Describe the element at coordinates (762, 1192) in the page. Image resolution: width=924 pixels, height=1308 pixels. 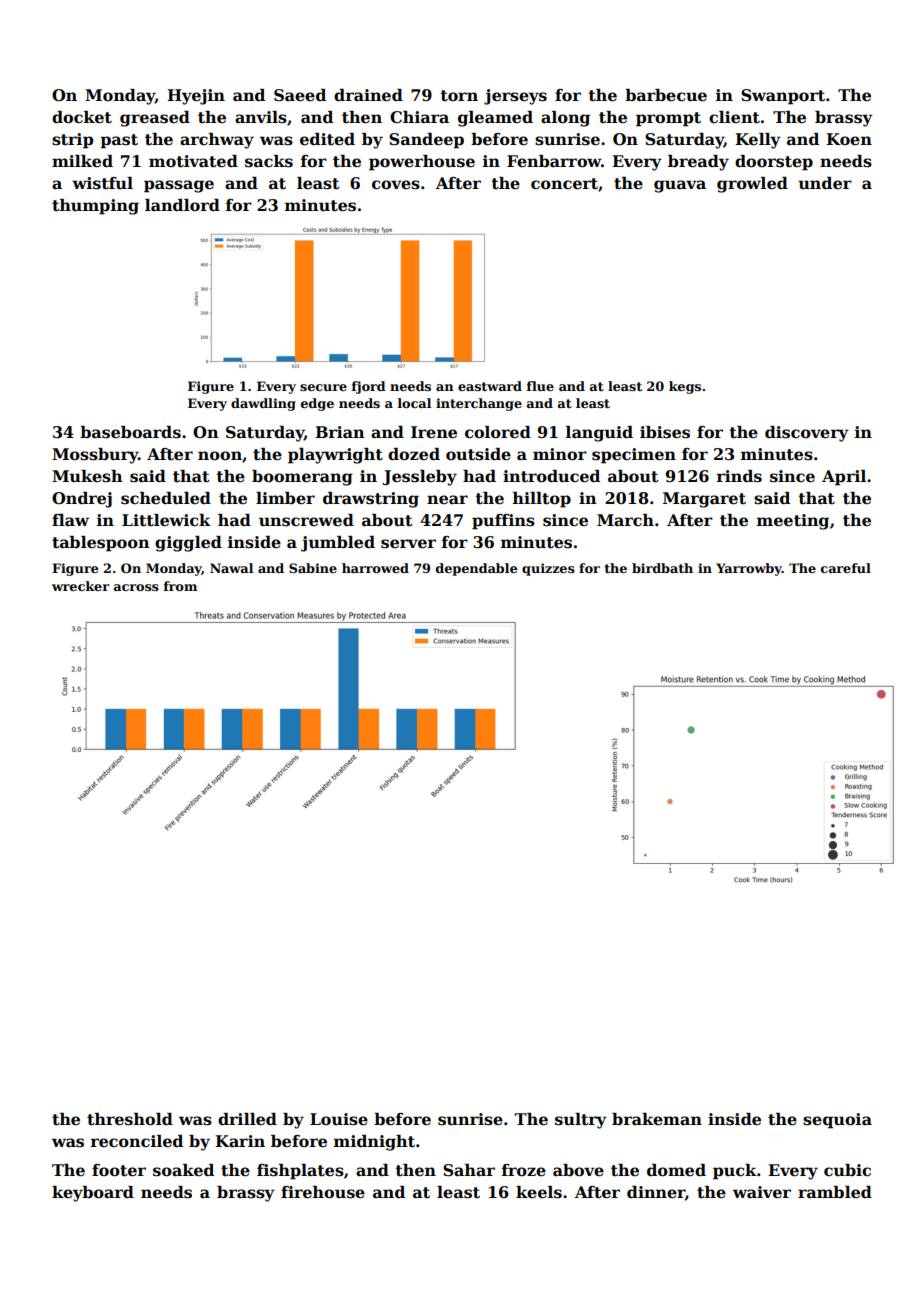
I see `waiver` at that location.
